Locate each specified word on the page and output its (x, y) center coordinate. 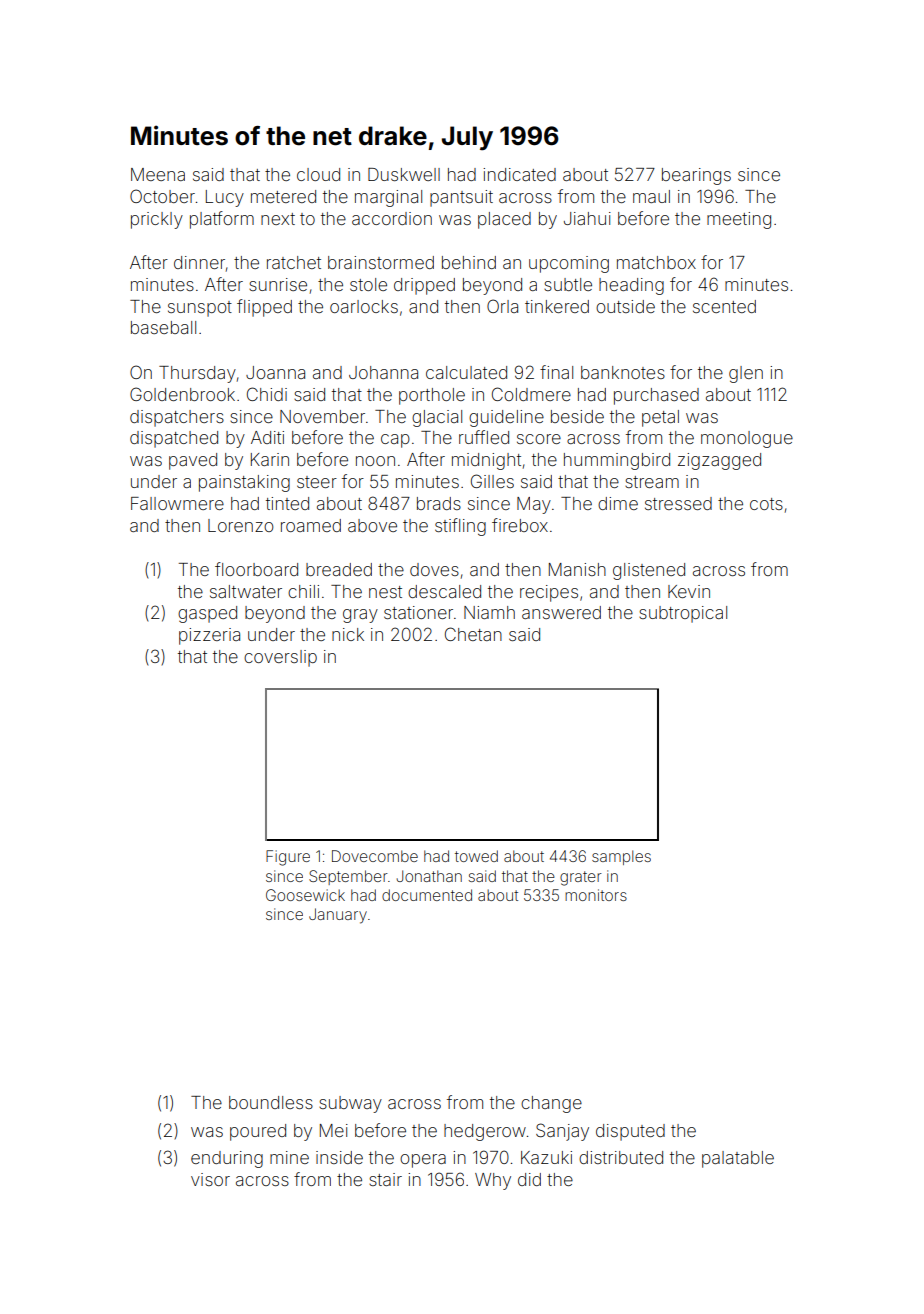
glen (746, 374)
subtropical (683, 614)
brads (439, 503)
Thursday (197, 374)
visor (210, 1179)
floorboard (256, 569)
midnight (486, 461)
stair (385, 1179)
